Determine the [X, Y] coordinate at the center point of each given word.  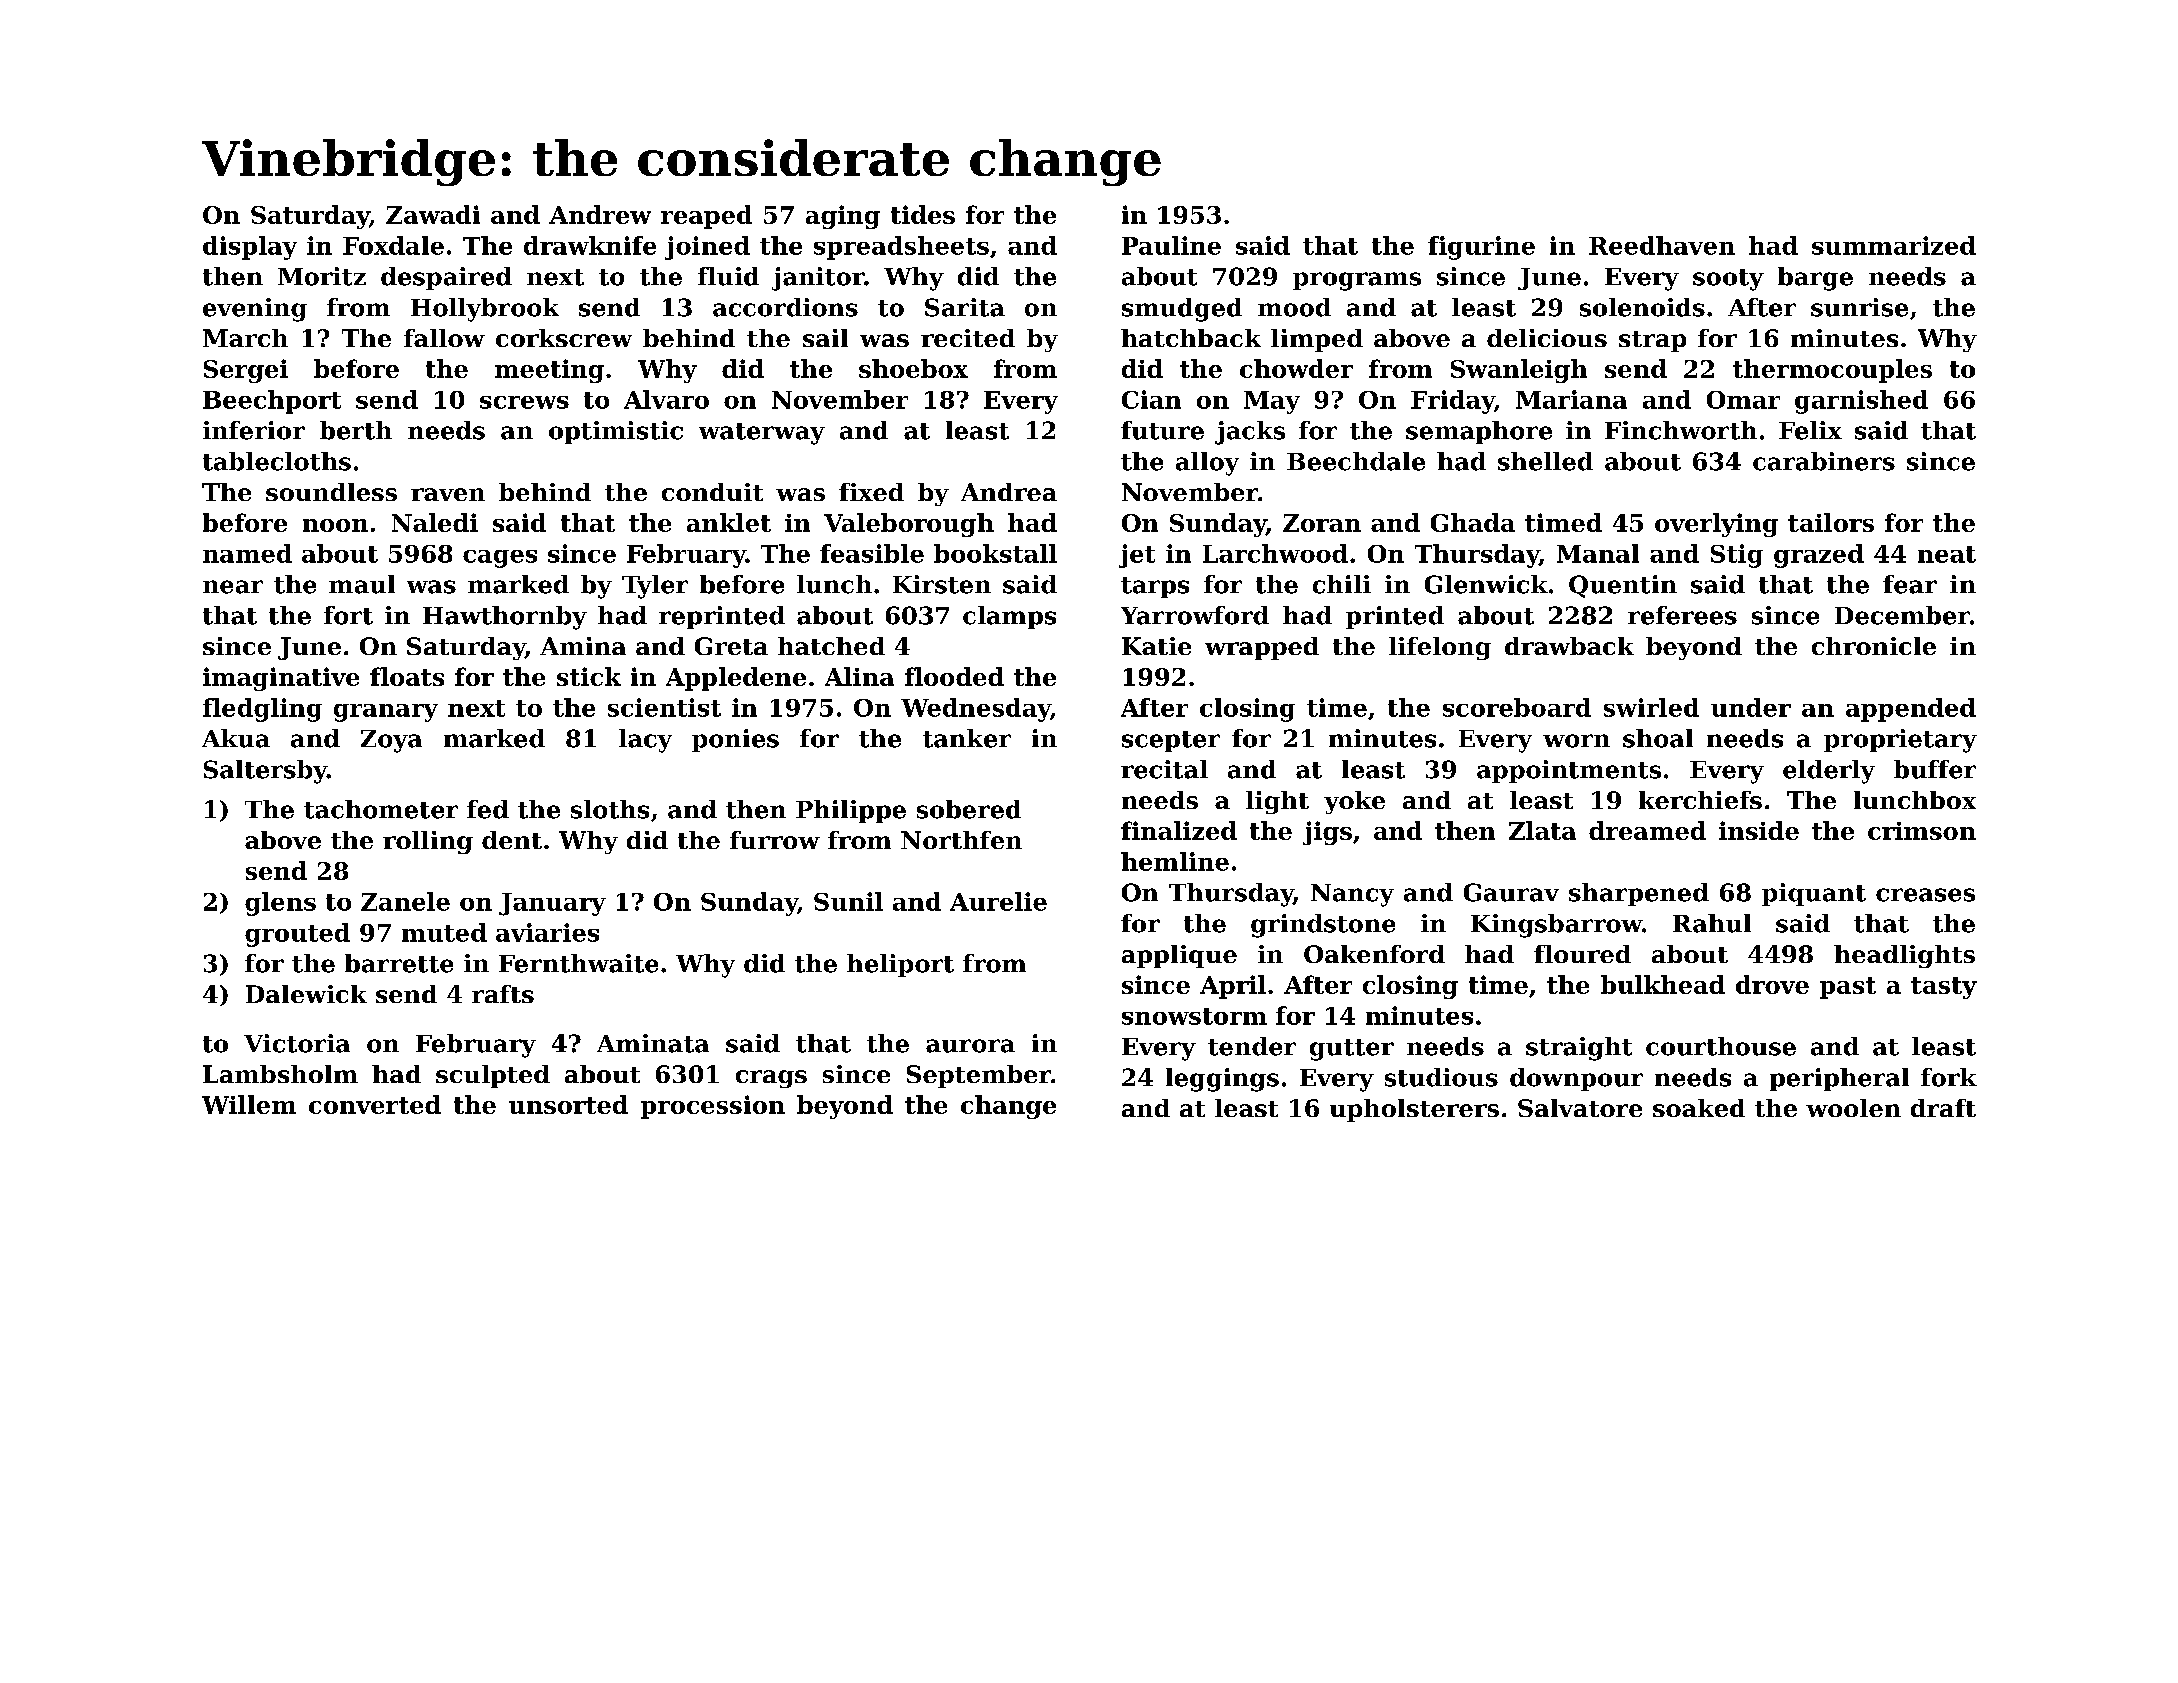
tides [923, 214]
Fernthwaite [578, 963]
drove [1772, 984]
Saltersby [265, 772]
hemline [1175, 861]
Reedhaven [1662, 245]
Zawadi [433, 214]
